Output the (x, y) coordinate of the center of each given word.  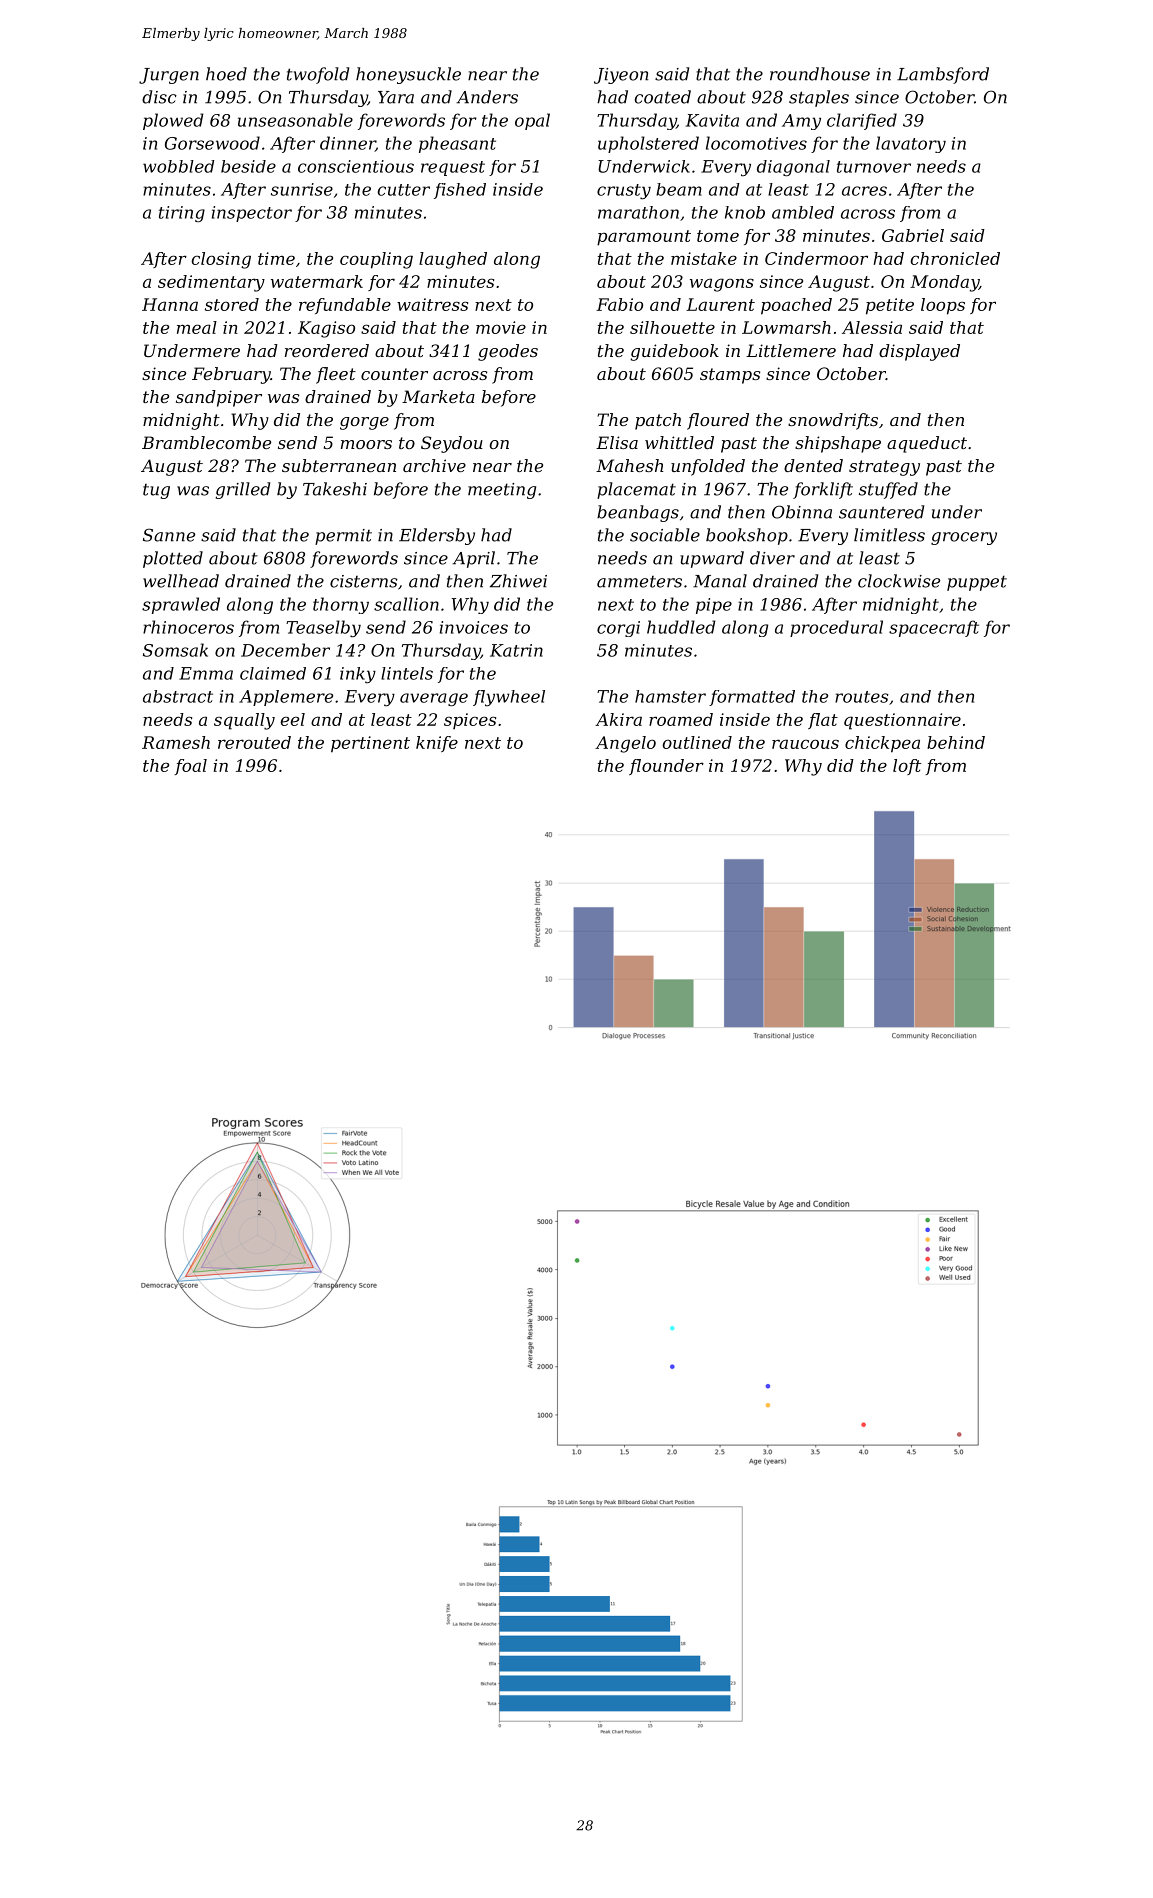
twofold (318, 75)
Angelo (625, 744)
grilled (243, 490)
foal (190, 767)
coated (663, 97)
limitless (889, 535)
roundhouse (820, 74)
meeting (502, 491)
